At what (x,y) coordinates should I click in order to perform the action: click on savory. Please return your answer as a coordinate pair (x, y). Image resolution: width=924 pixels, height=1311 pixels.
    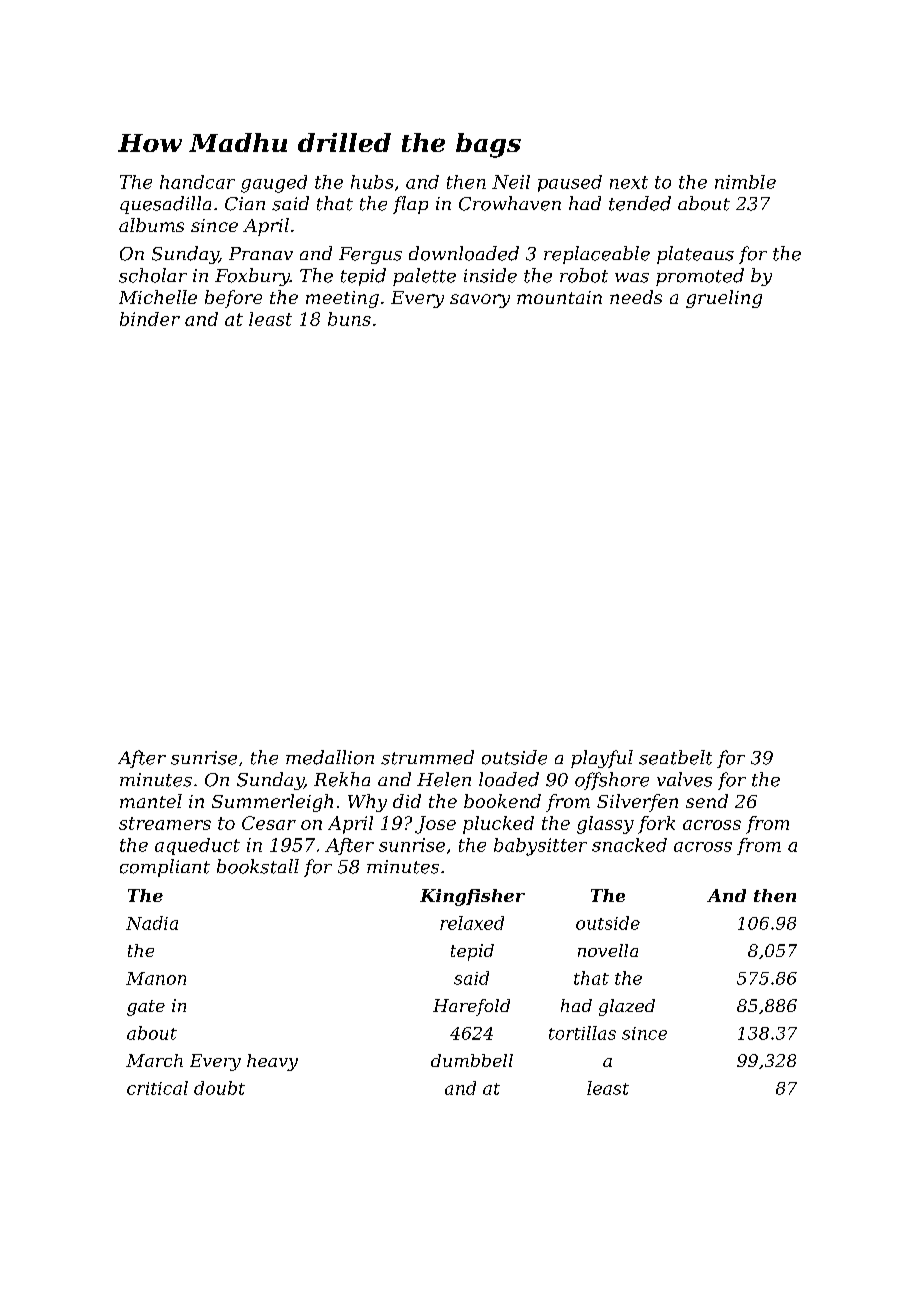
    Looking at the image, I should click on (480, 301).
